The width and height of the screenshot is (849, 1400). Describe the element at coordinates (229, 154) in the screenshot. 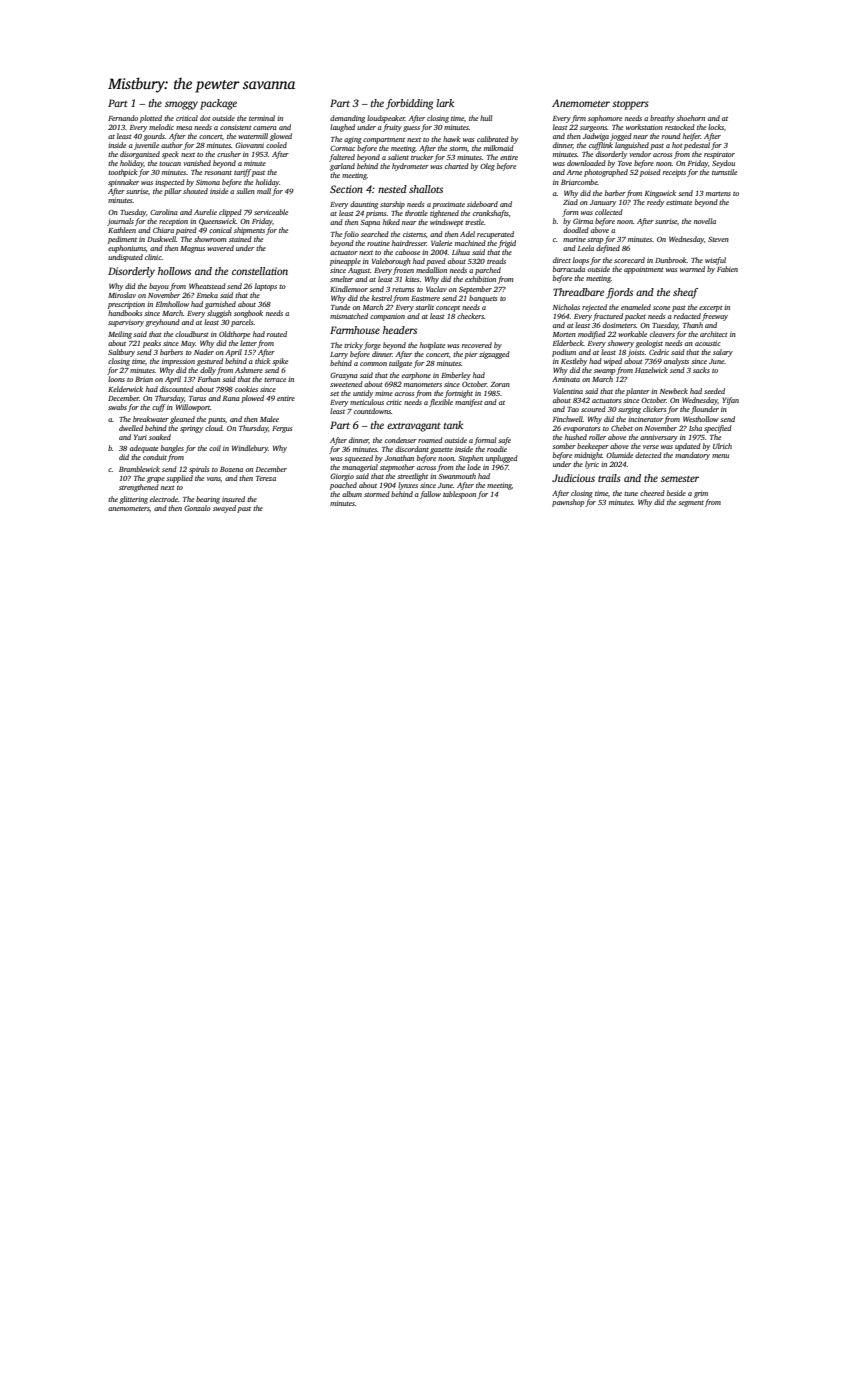

I see `crusher` at that location.
